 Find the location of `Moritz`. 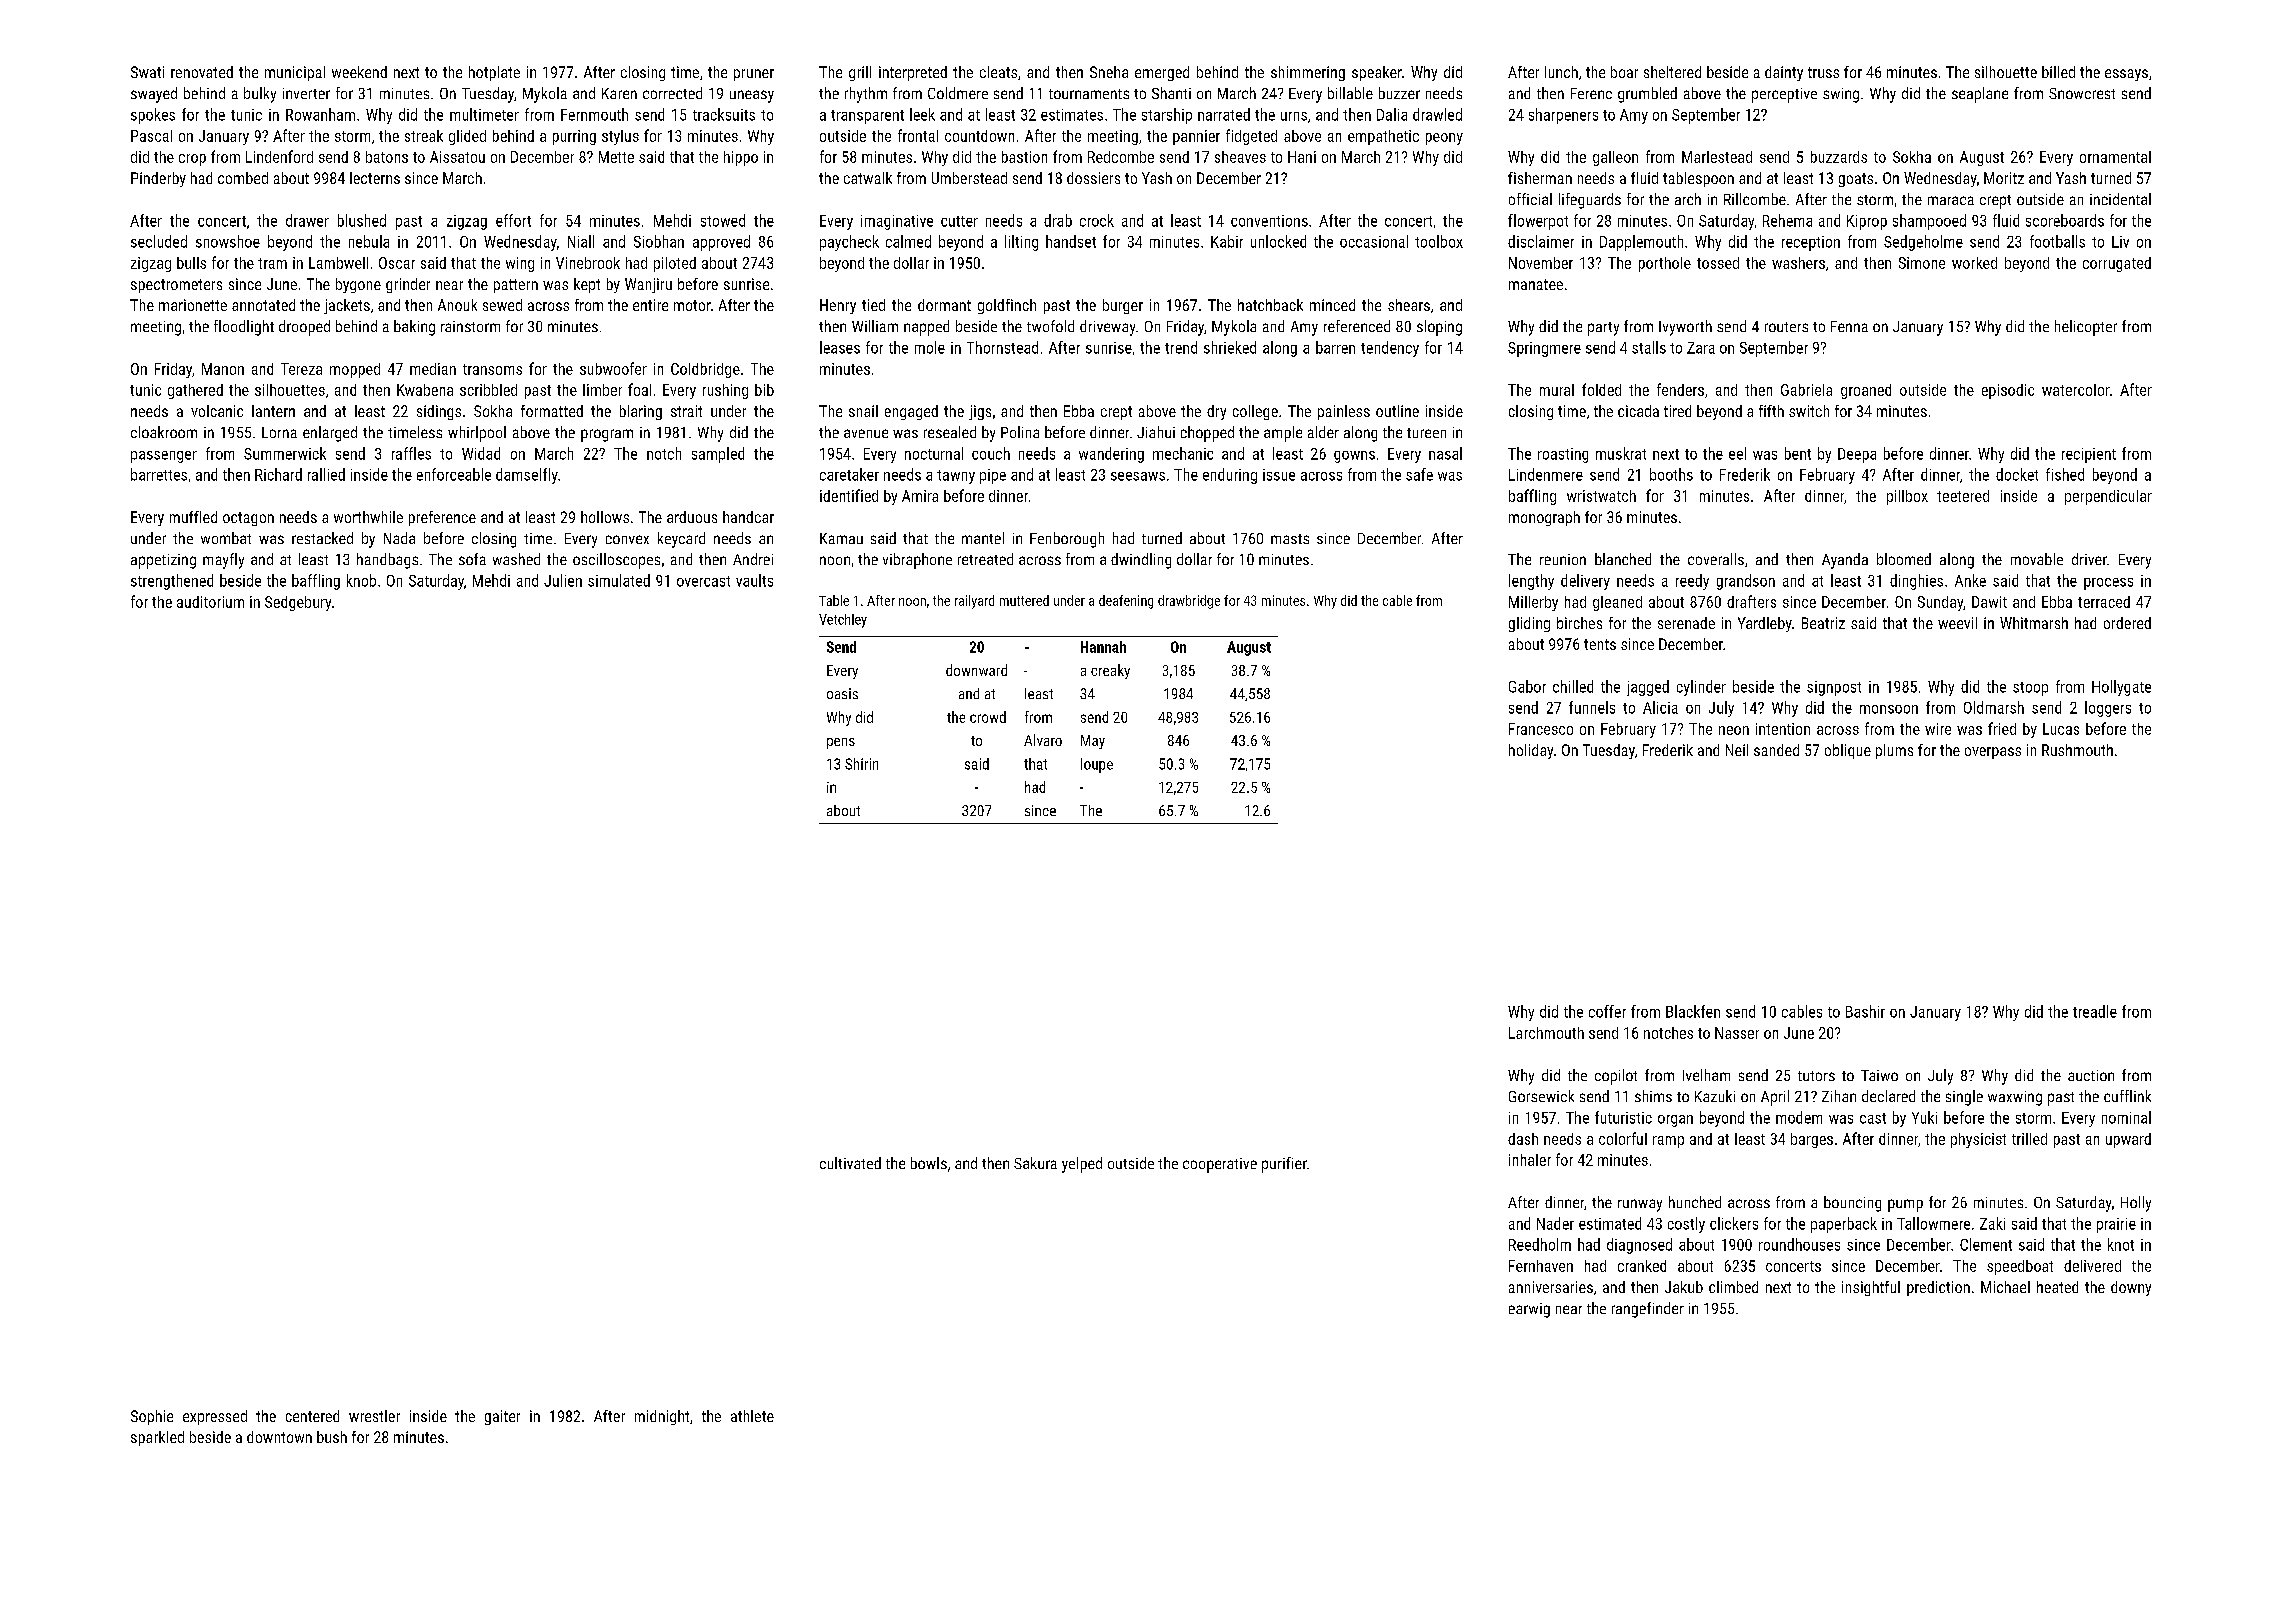

Moritz is located at coordinates (2004, 178).
